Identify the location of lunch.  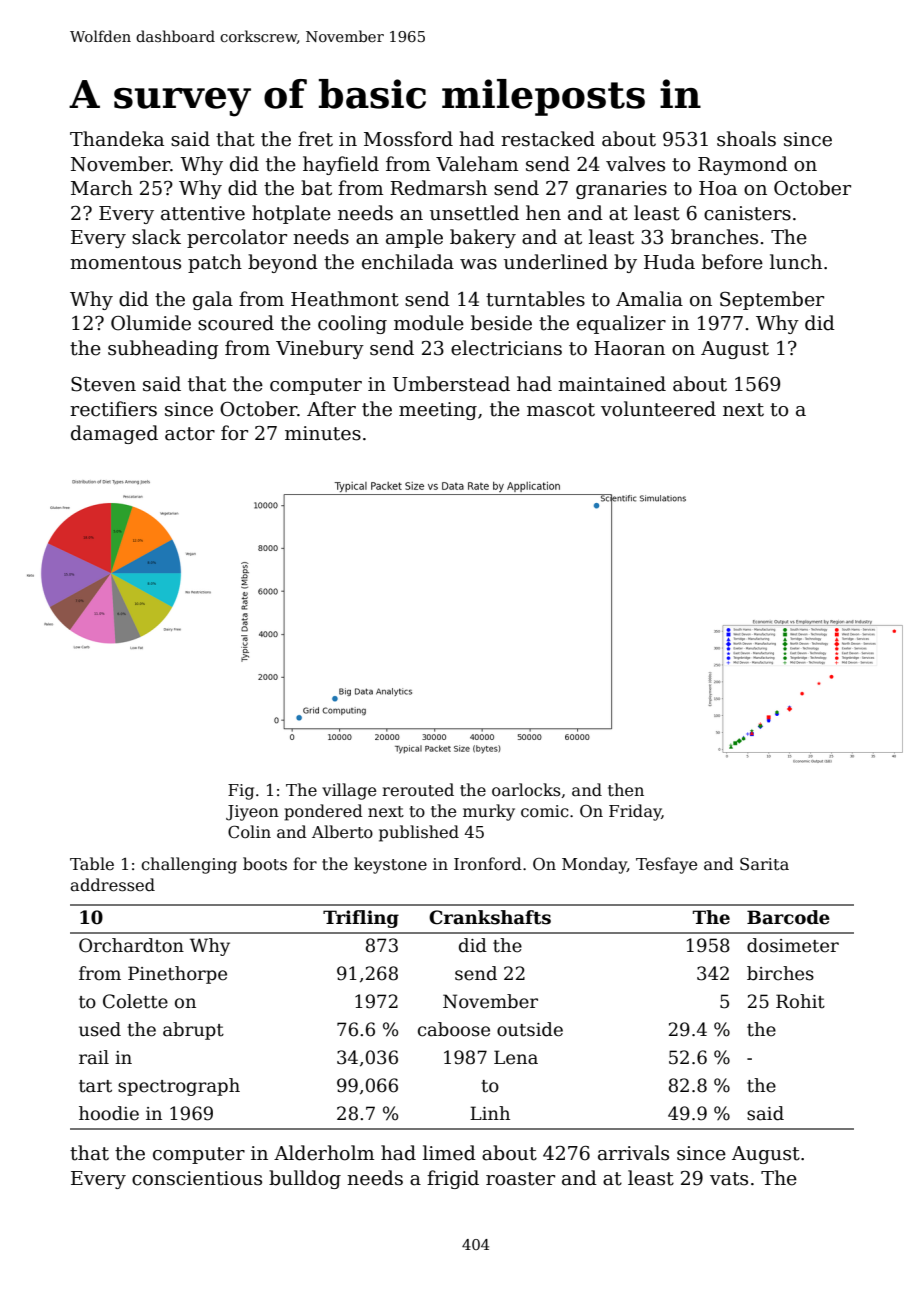
(796, 262).
